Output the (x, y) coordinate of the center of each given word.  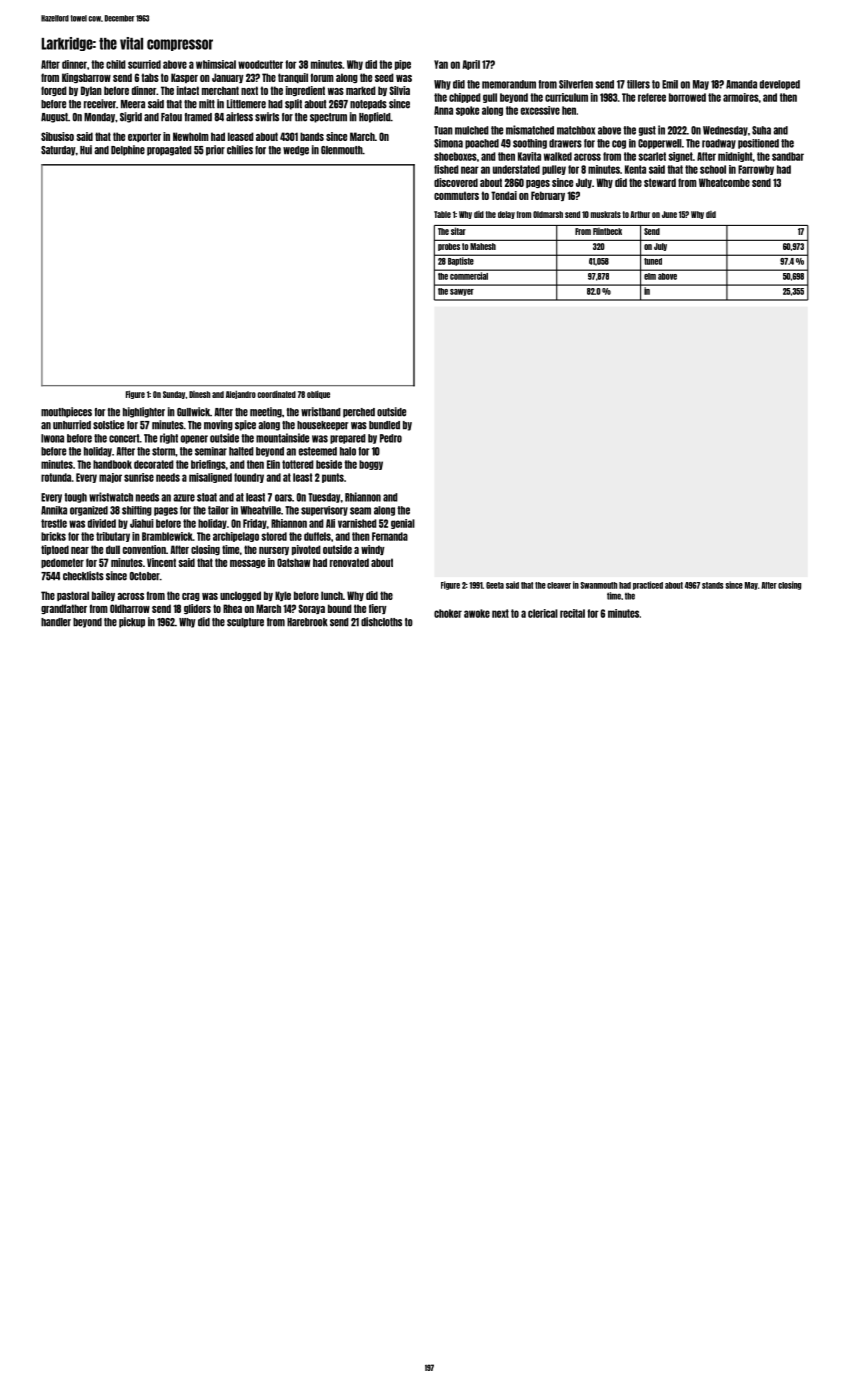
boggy (371, 465)
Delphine (128, 150)
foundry (249, 478)
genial (403, 524)
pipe (403, 65)
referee (652, 97)
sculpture (245, 623)
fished (446, 169)
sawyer (462, 292)
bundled (384, 425)
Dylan (91, 91)
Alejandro (241, 394)
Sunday (174, 395)
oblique (318, 394)
